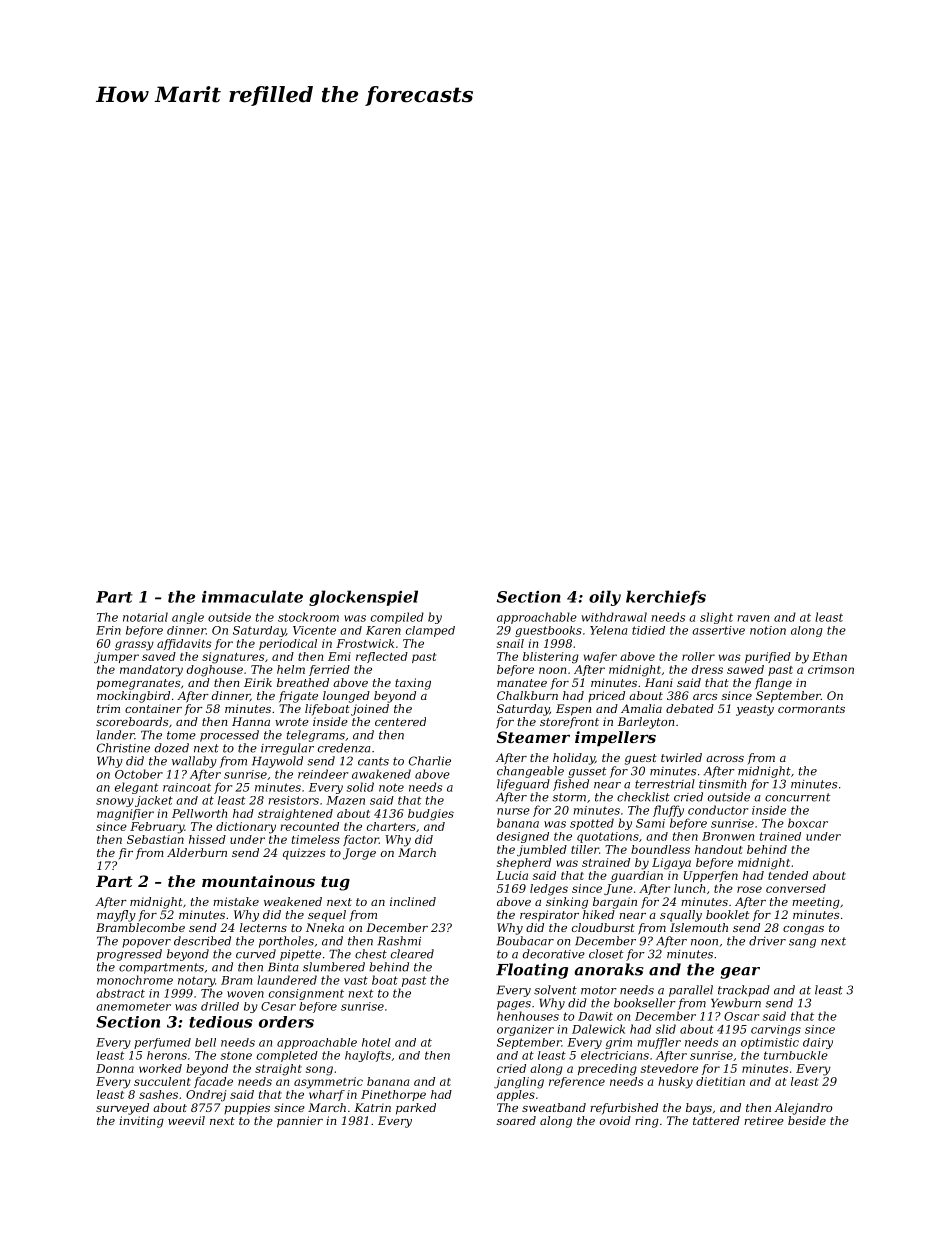 This screenshot has width=952, height=1233. What do you see at coordinates (788, 875) in the screenshot?
I see `tended` at bounding box center [788, 875].
